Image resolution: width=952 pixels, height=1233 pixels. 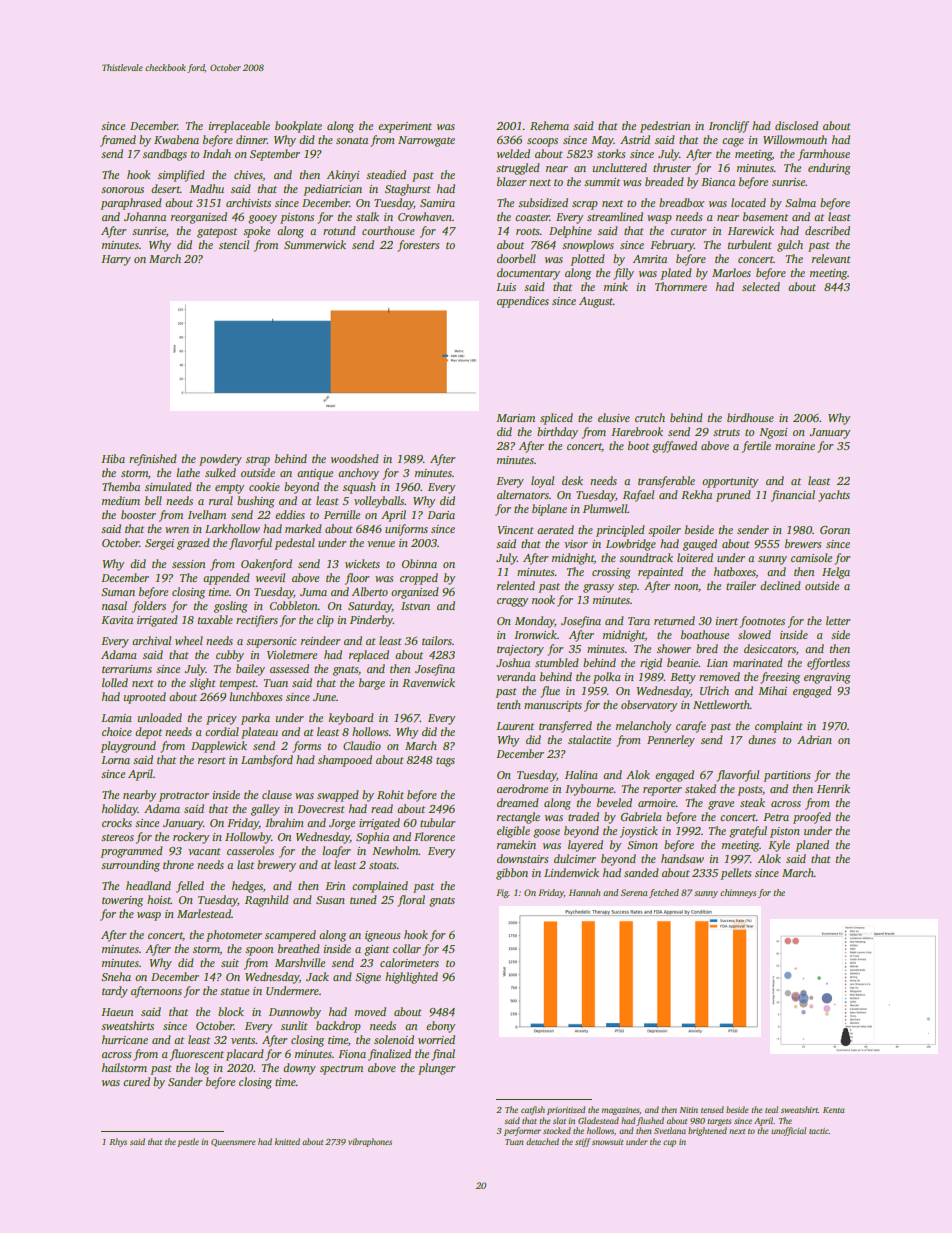 I want to click on Ironcliff, so click(x=729, y=127).
